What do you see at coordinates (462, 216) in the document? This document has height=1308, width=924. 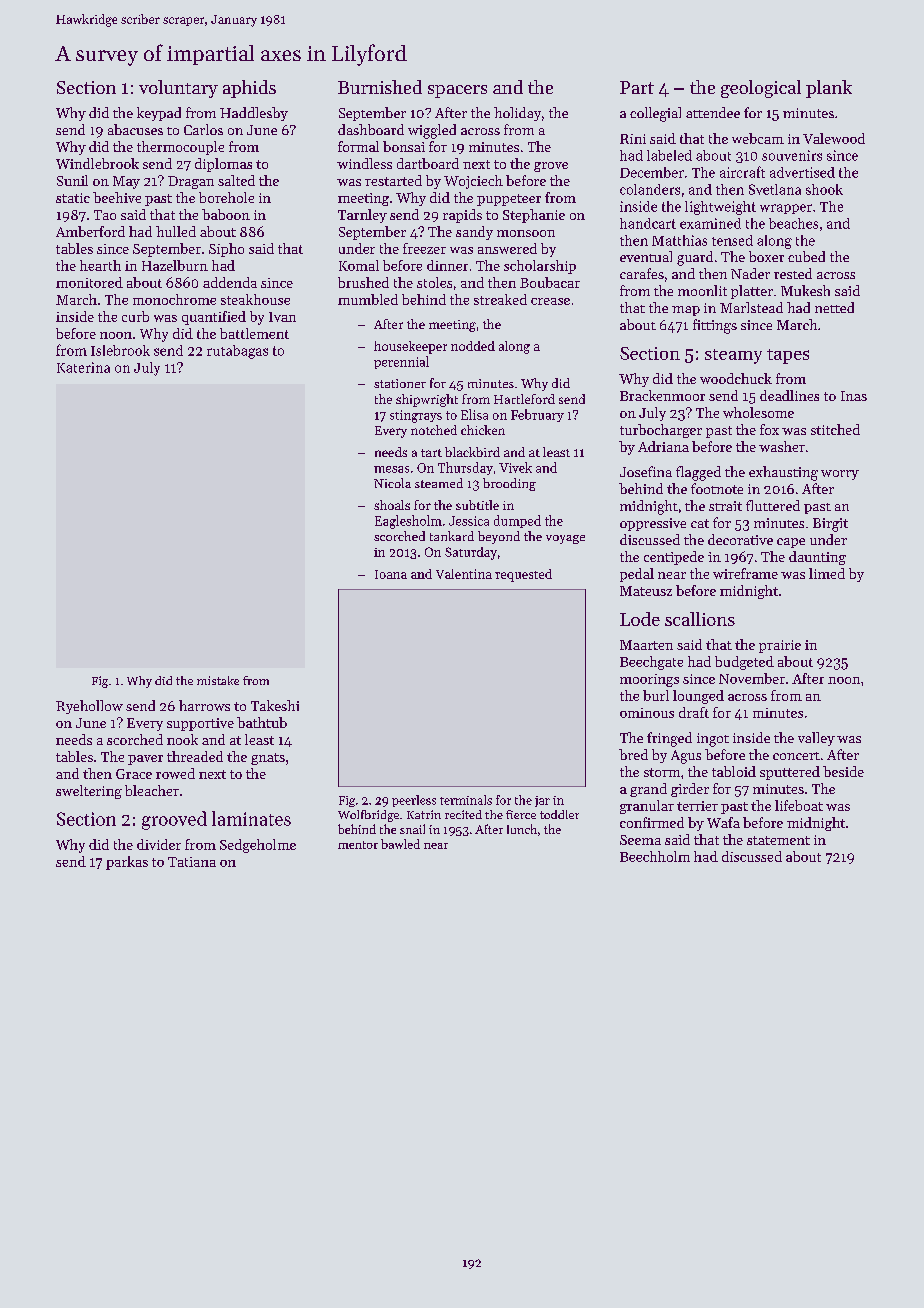 I see `rapids` at bounding box center [462, 216].
